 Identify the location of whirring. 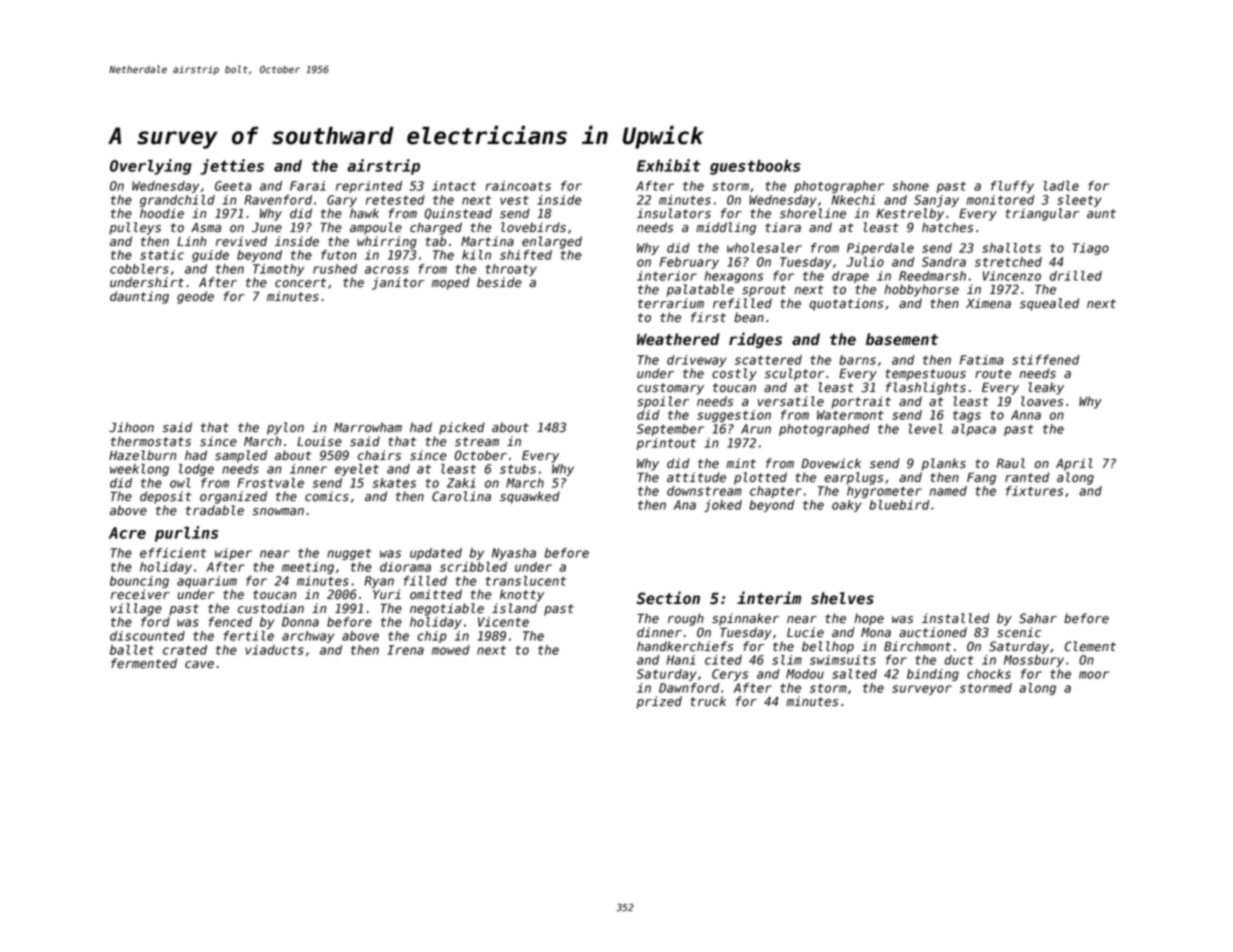
(387, 242).
